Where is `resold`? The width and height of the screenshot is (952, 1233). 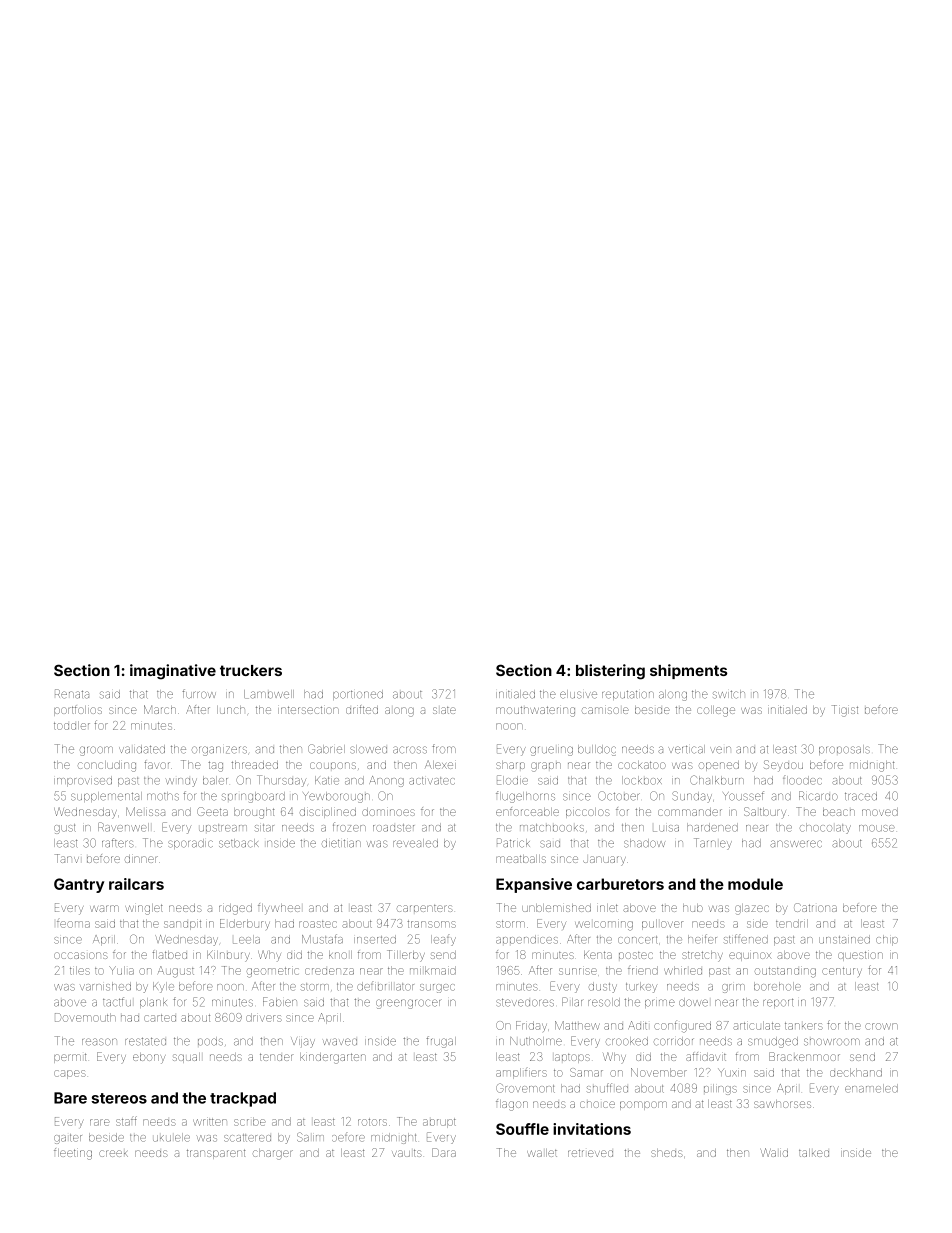 resold is located at coordinates (604, 1002).
